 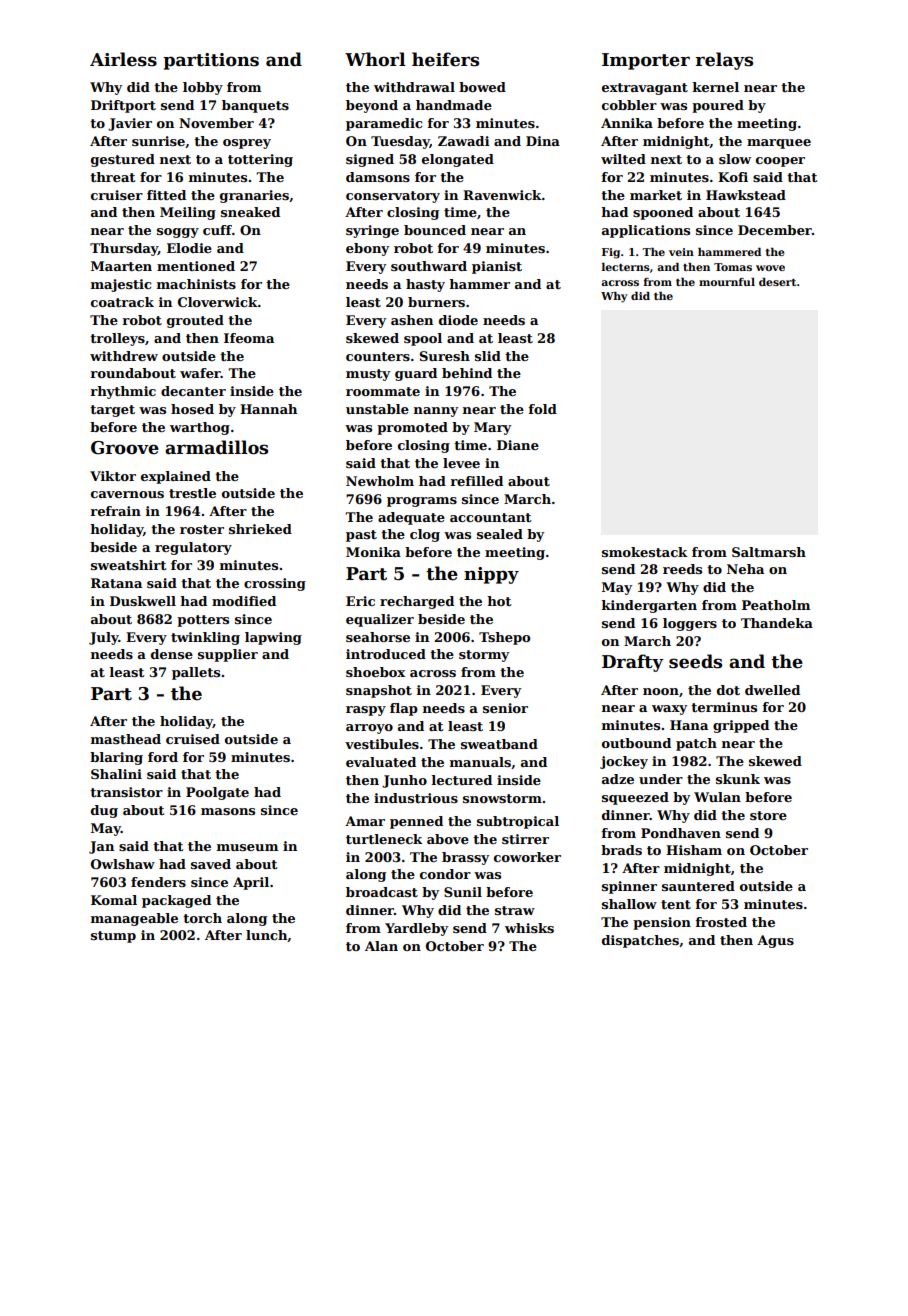 What do you see at coordinates (368, 375) in the document?
I see `musty` at bounding box center [368, 375].
